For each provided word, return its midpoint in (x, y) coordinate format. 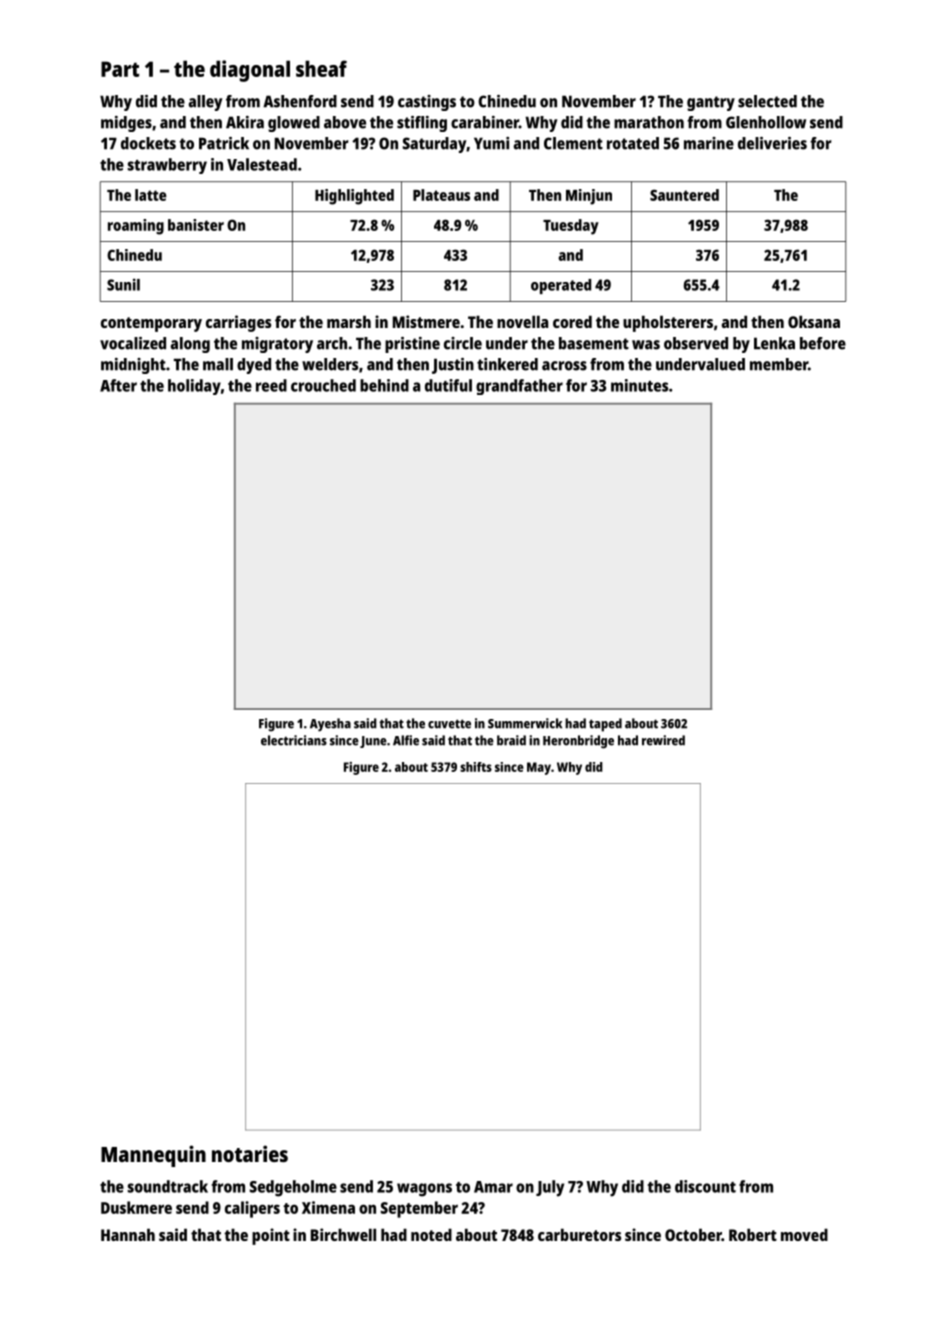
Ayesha (330, 725)
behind (384, 385)
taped (605, 725)
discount (705, 1186)
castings (427, 103)
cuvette (449, 724)
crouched (323, 385)
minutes (639, 385)
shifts (476, 767)
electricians (294, 740)
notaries (250, 1153)
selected (767, 101)
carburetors (579, 1234)
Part (120, 69)
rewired (663, 740)
